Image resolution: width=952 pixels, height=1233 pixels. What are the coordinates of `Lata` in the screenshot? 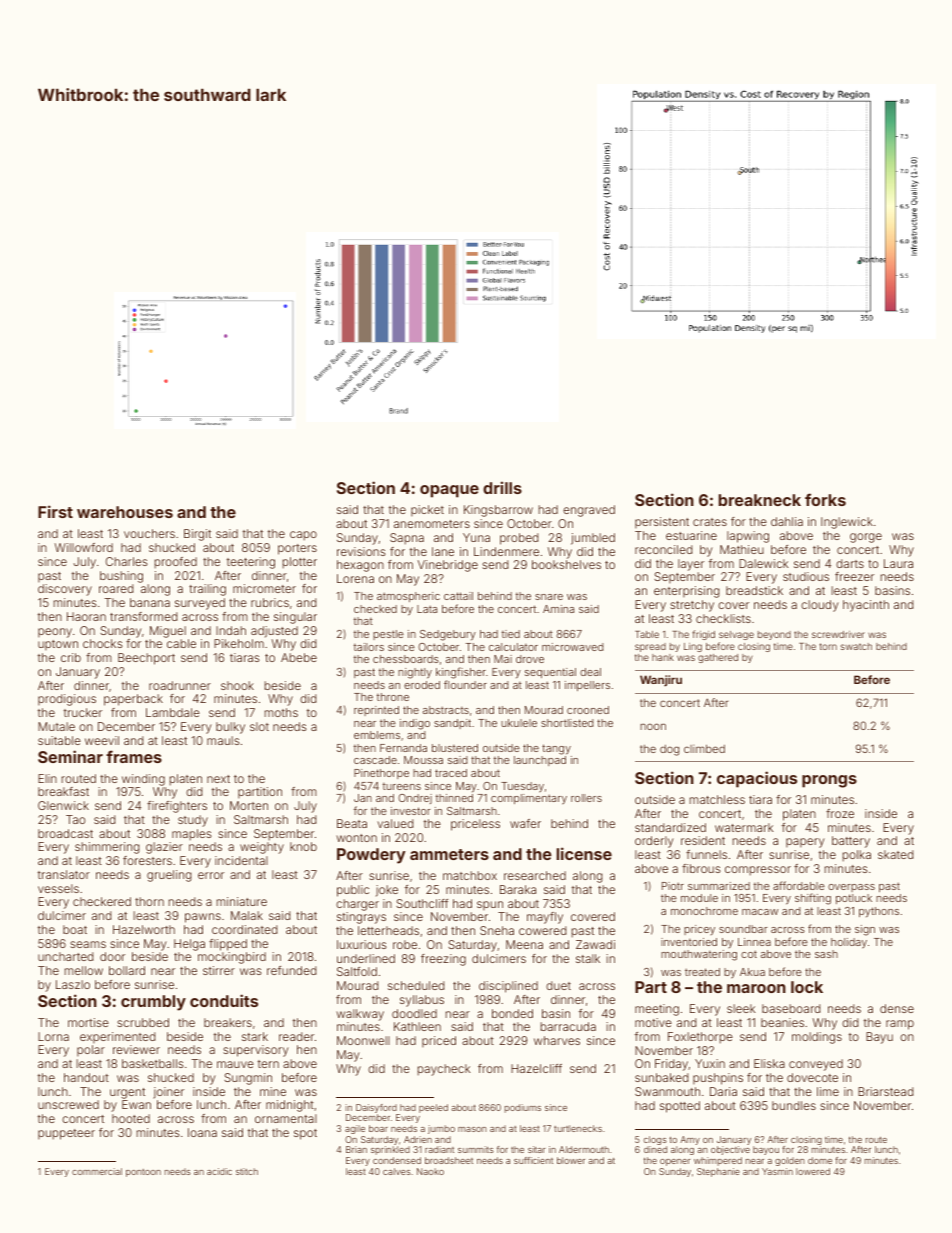 It's located at (427, 609).
